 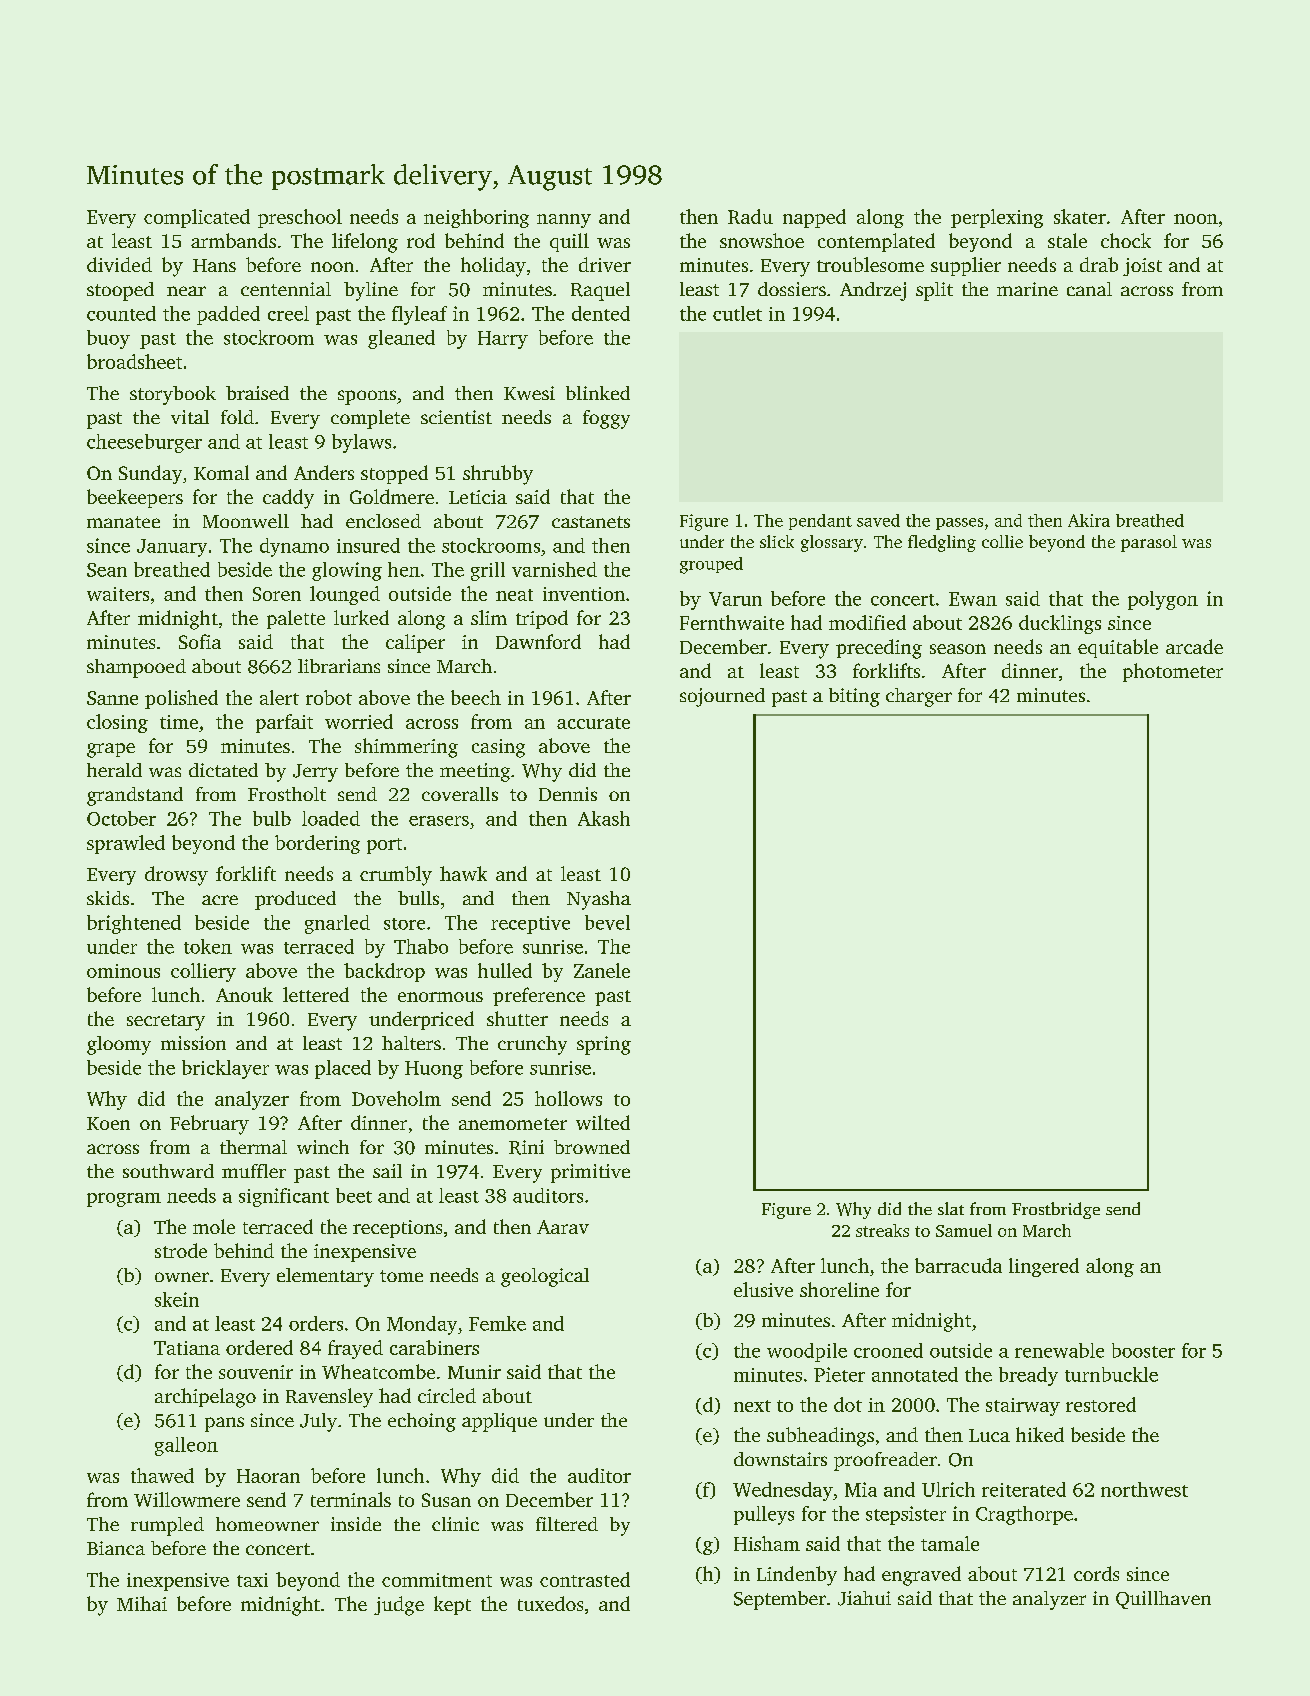 I want to click on bready, so click(x=1028, y=1376).
